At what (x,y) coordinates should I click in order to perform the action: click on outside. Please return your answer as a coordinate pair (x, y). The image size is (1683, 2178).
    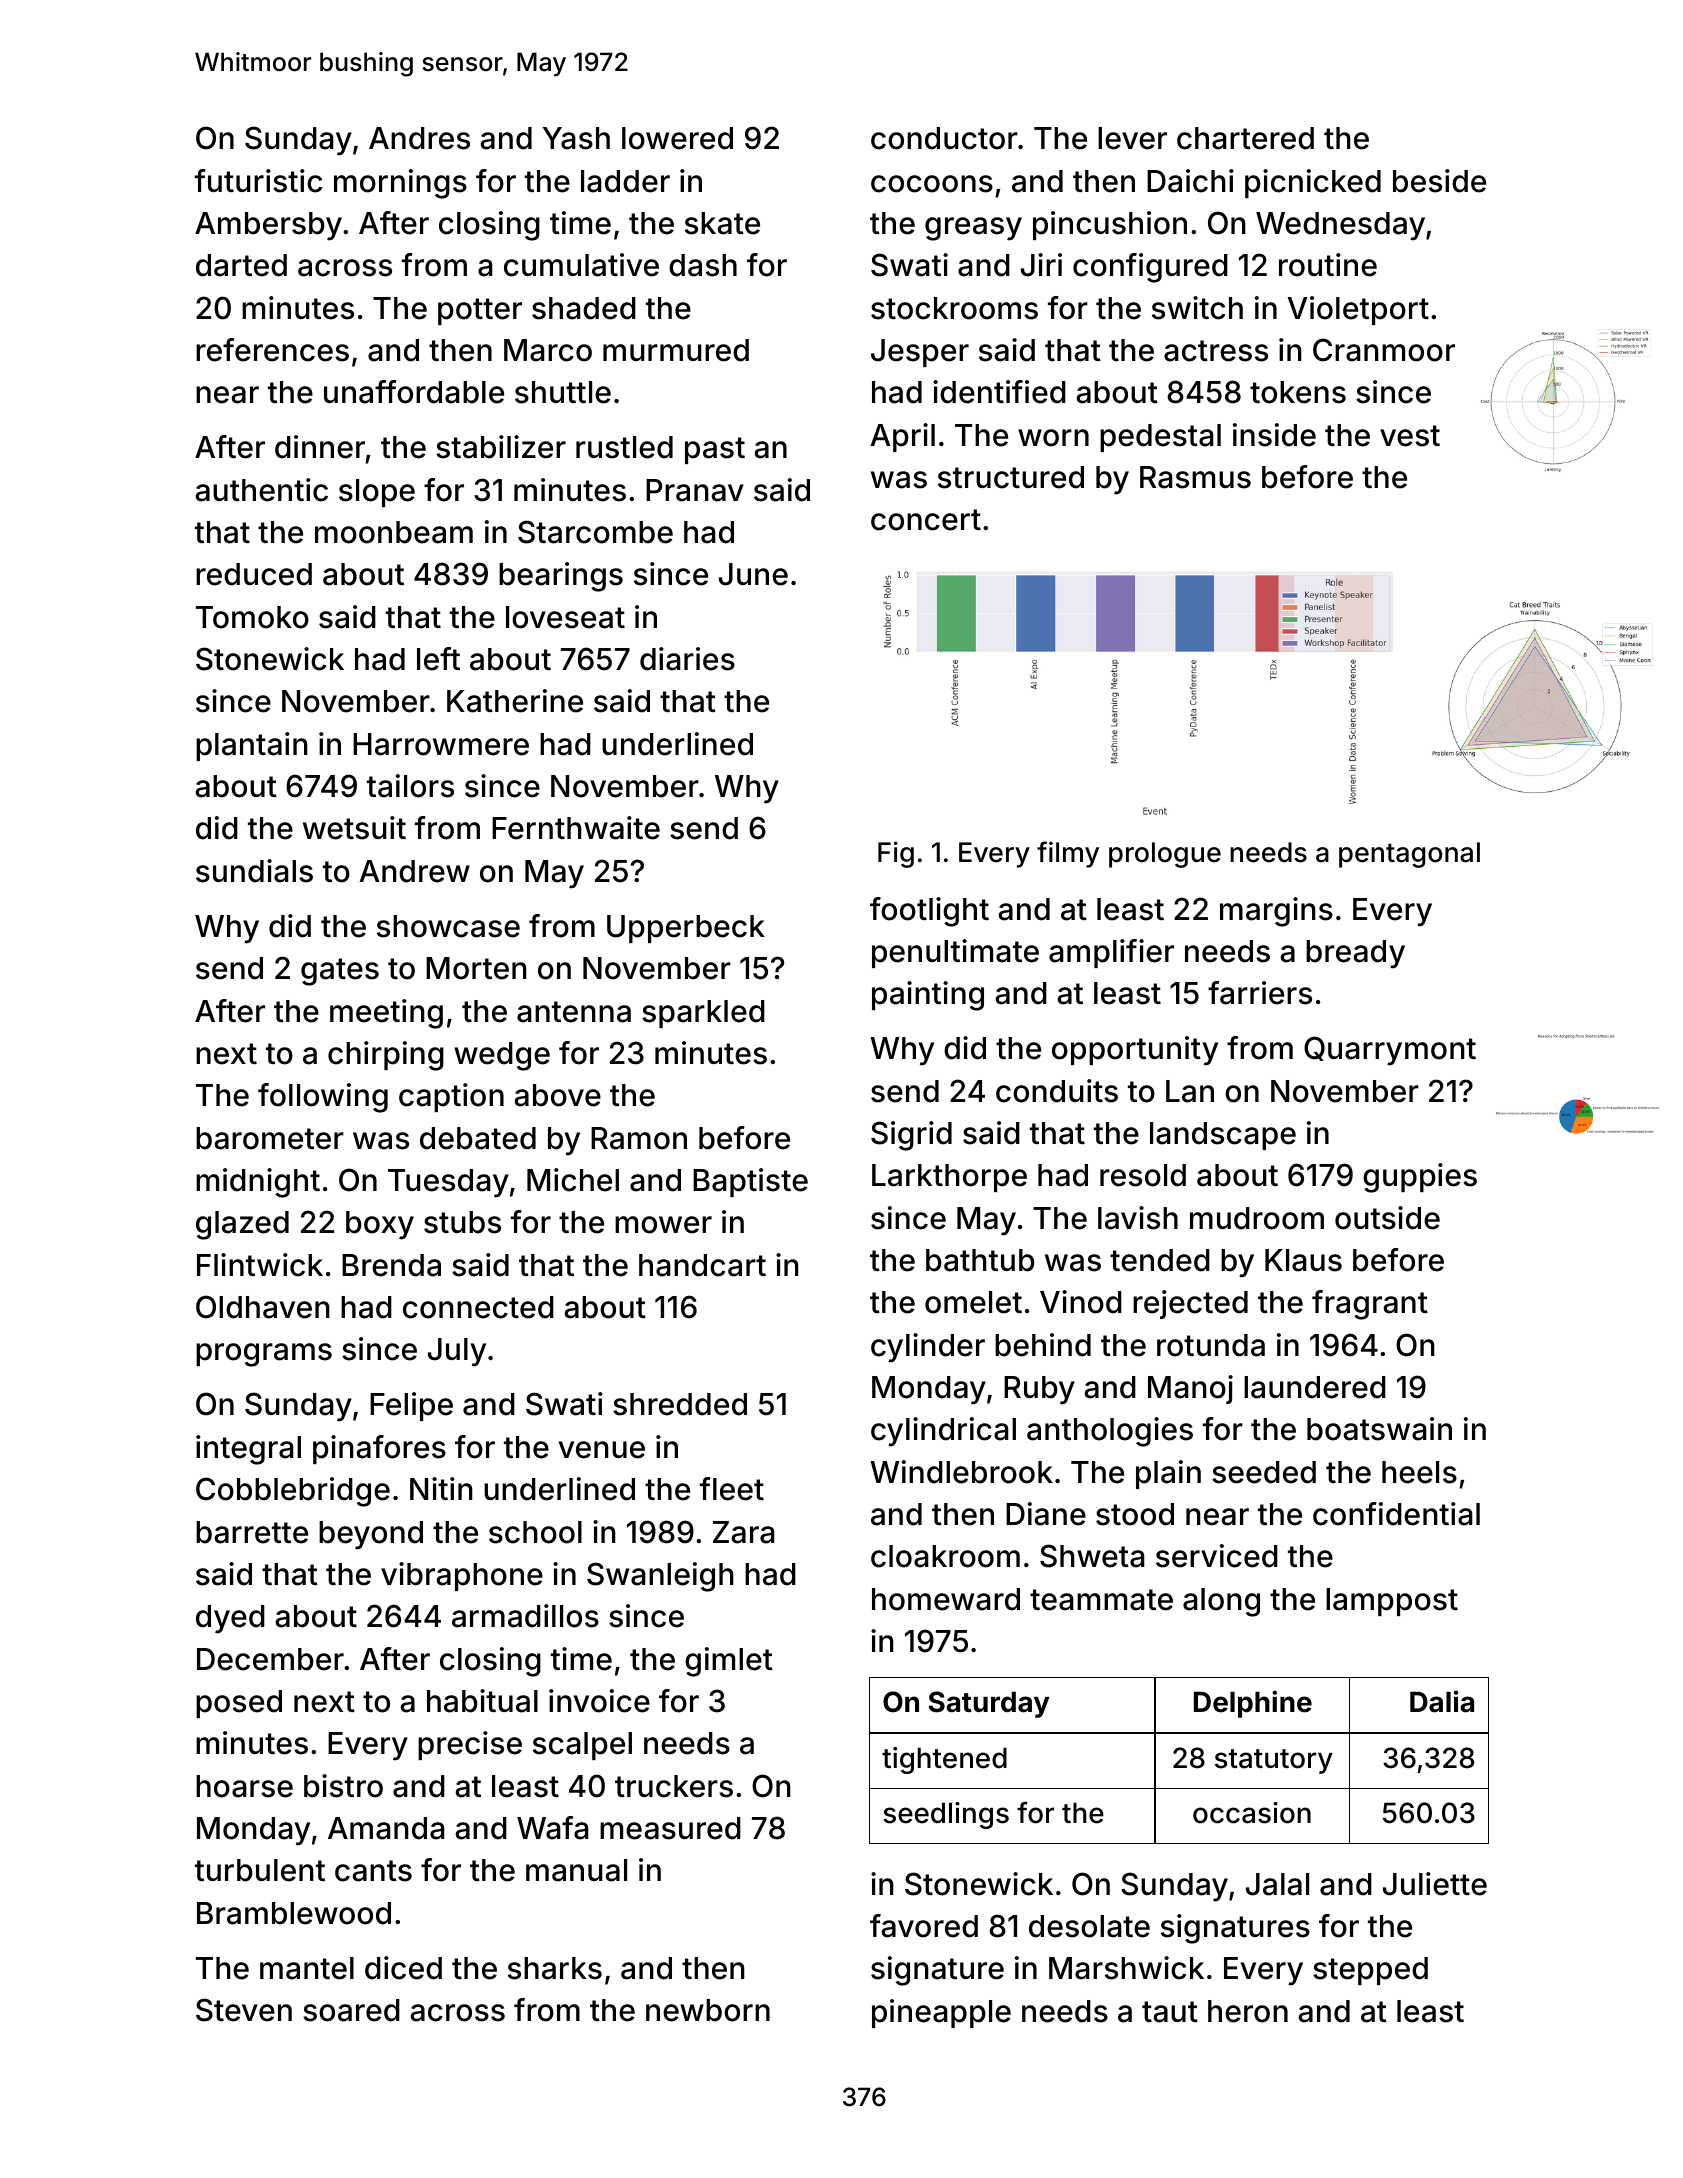
    Looking at the image, I should click on (1387, 1218).
